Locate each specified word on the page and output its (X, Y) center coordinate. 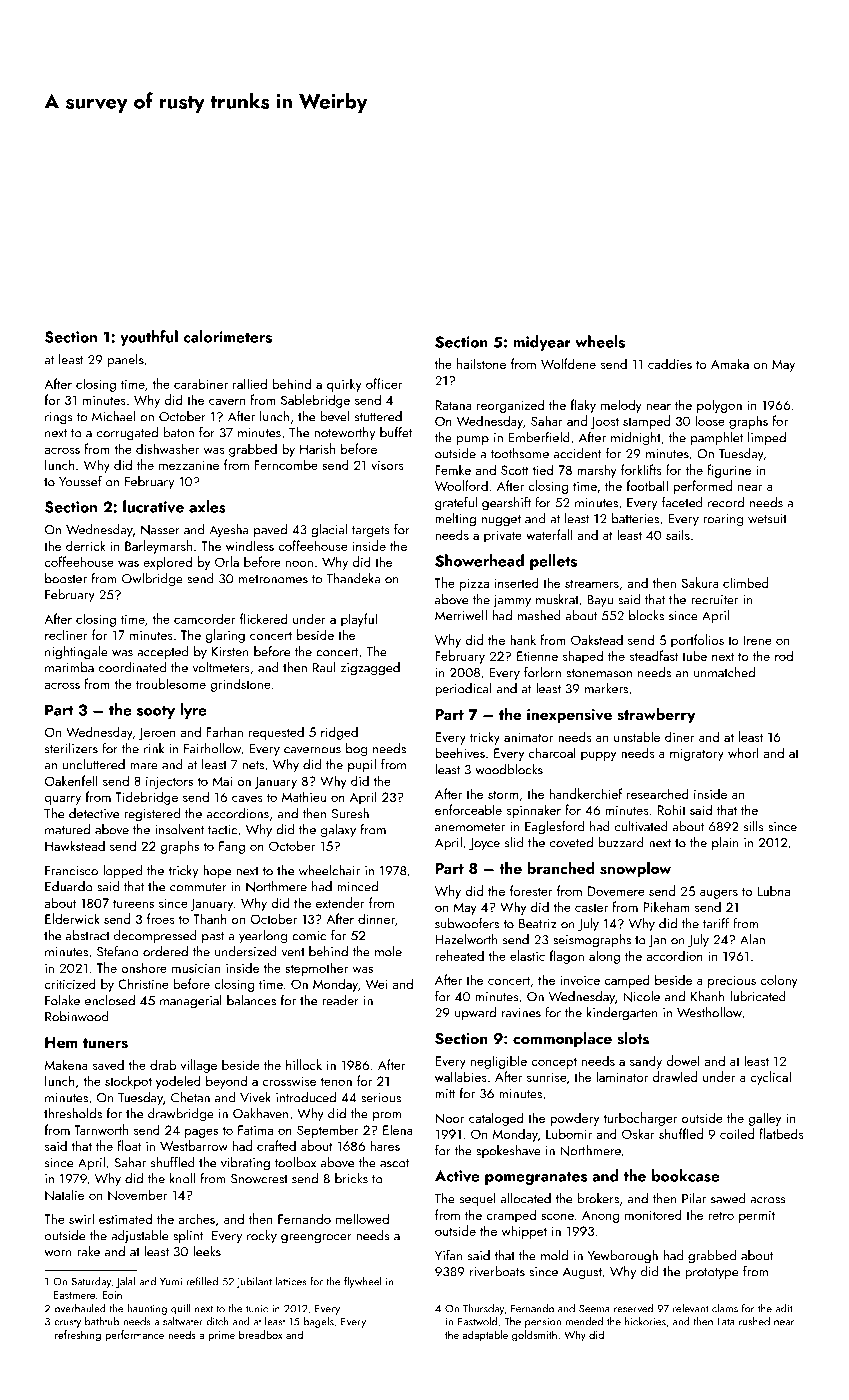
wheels (600, 341)
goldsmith (534, 1336)
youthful (149, 338)
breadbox (261, 1334)
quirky (344, 385)
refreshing (78, 1336)
